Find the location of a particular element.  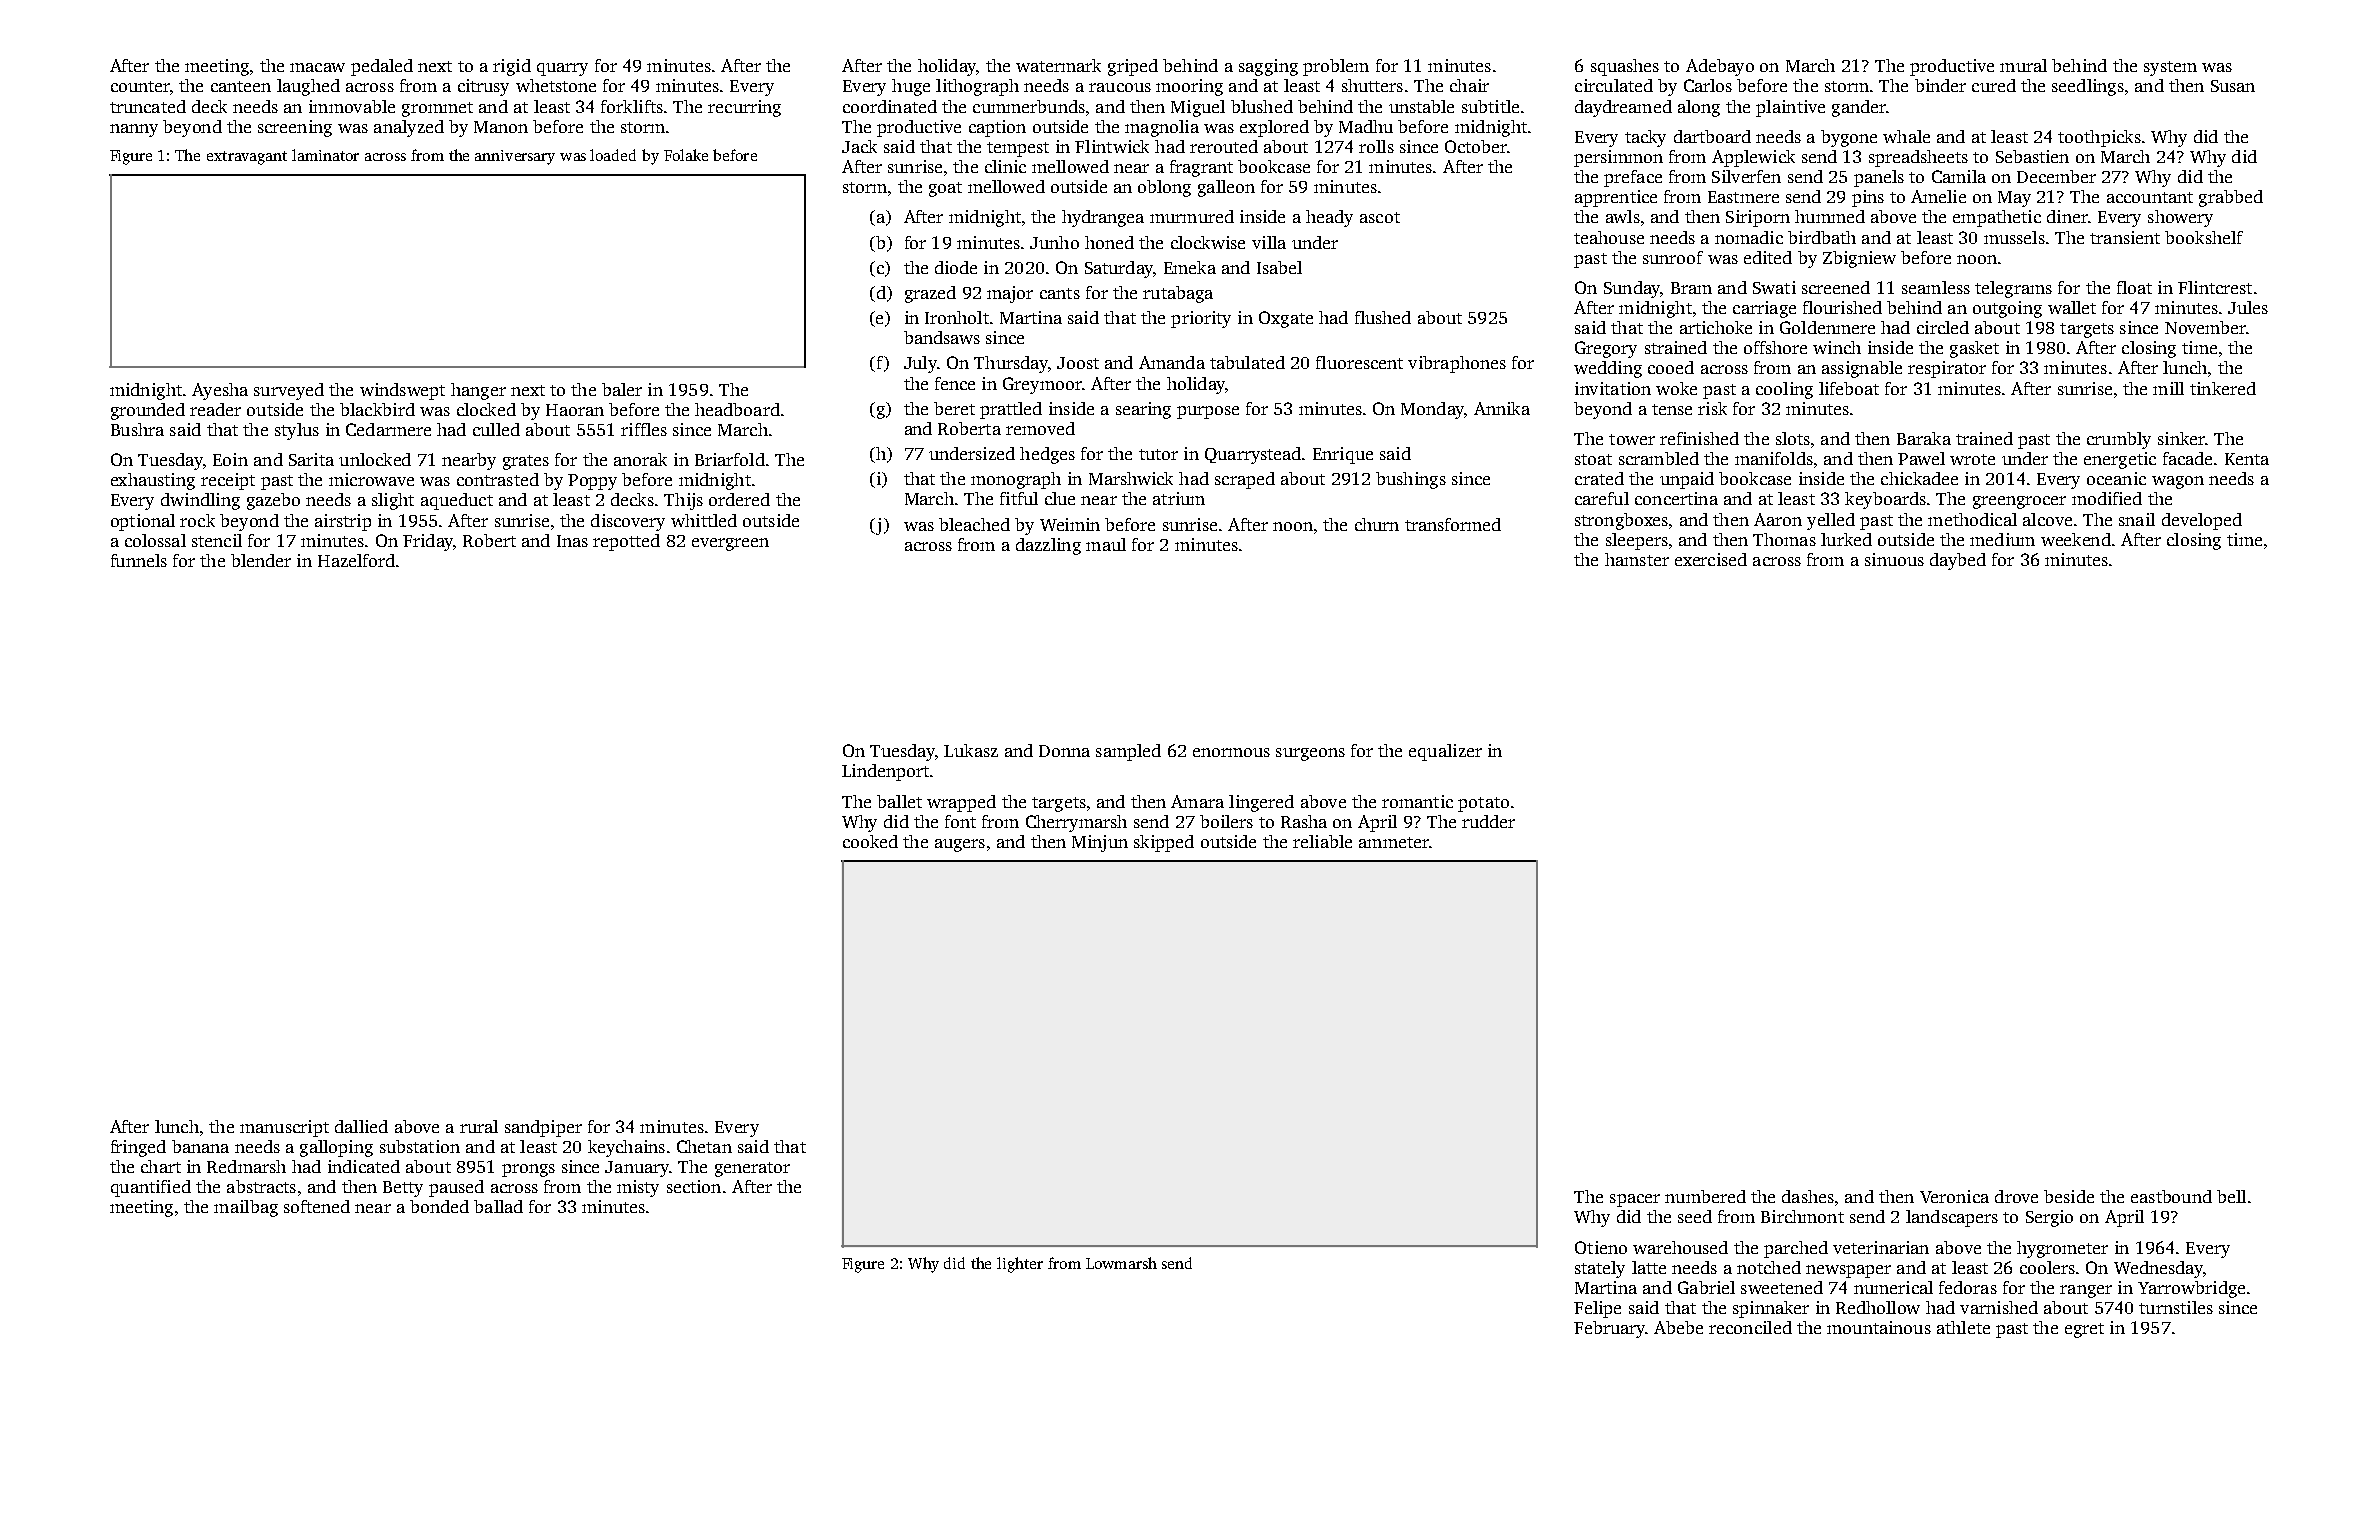

sagging is located at coordinates (1268, 67).
